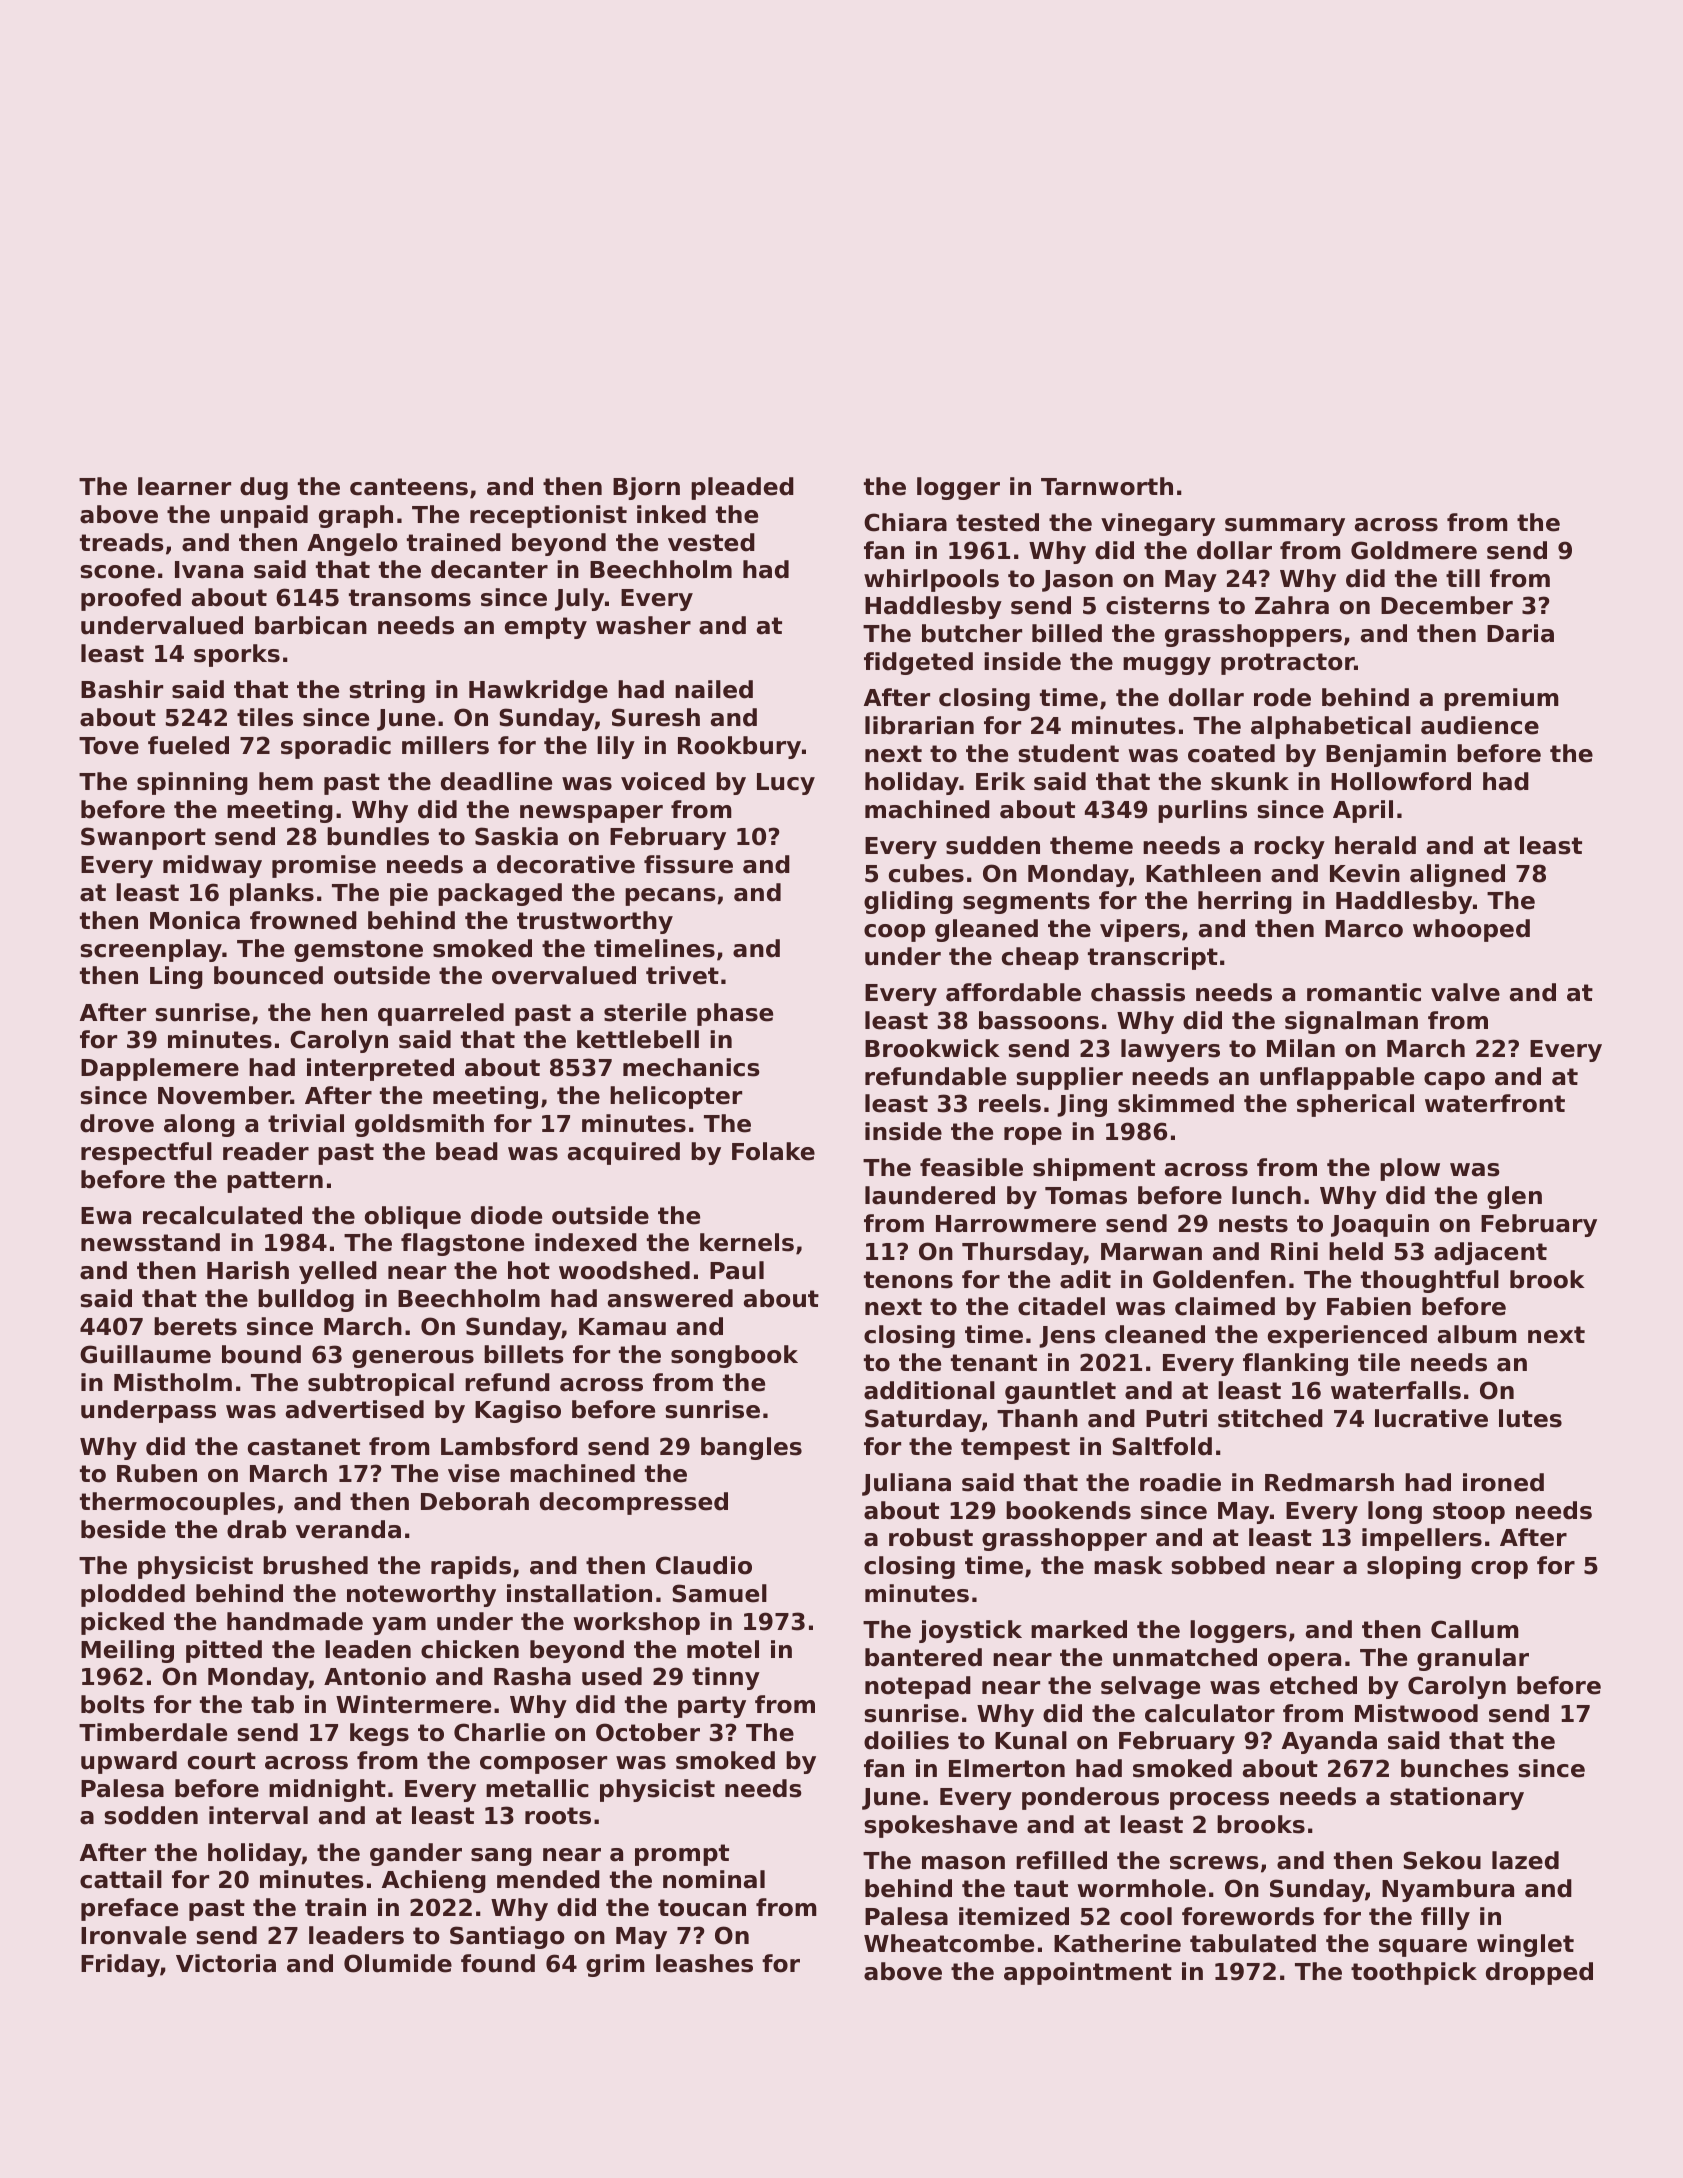 Image resolution: width=1683 pixels, height=2178 pixels. I want to click on helicopter, so click(676, 1097).
